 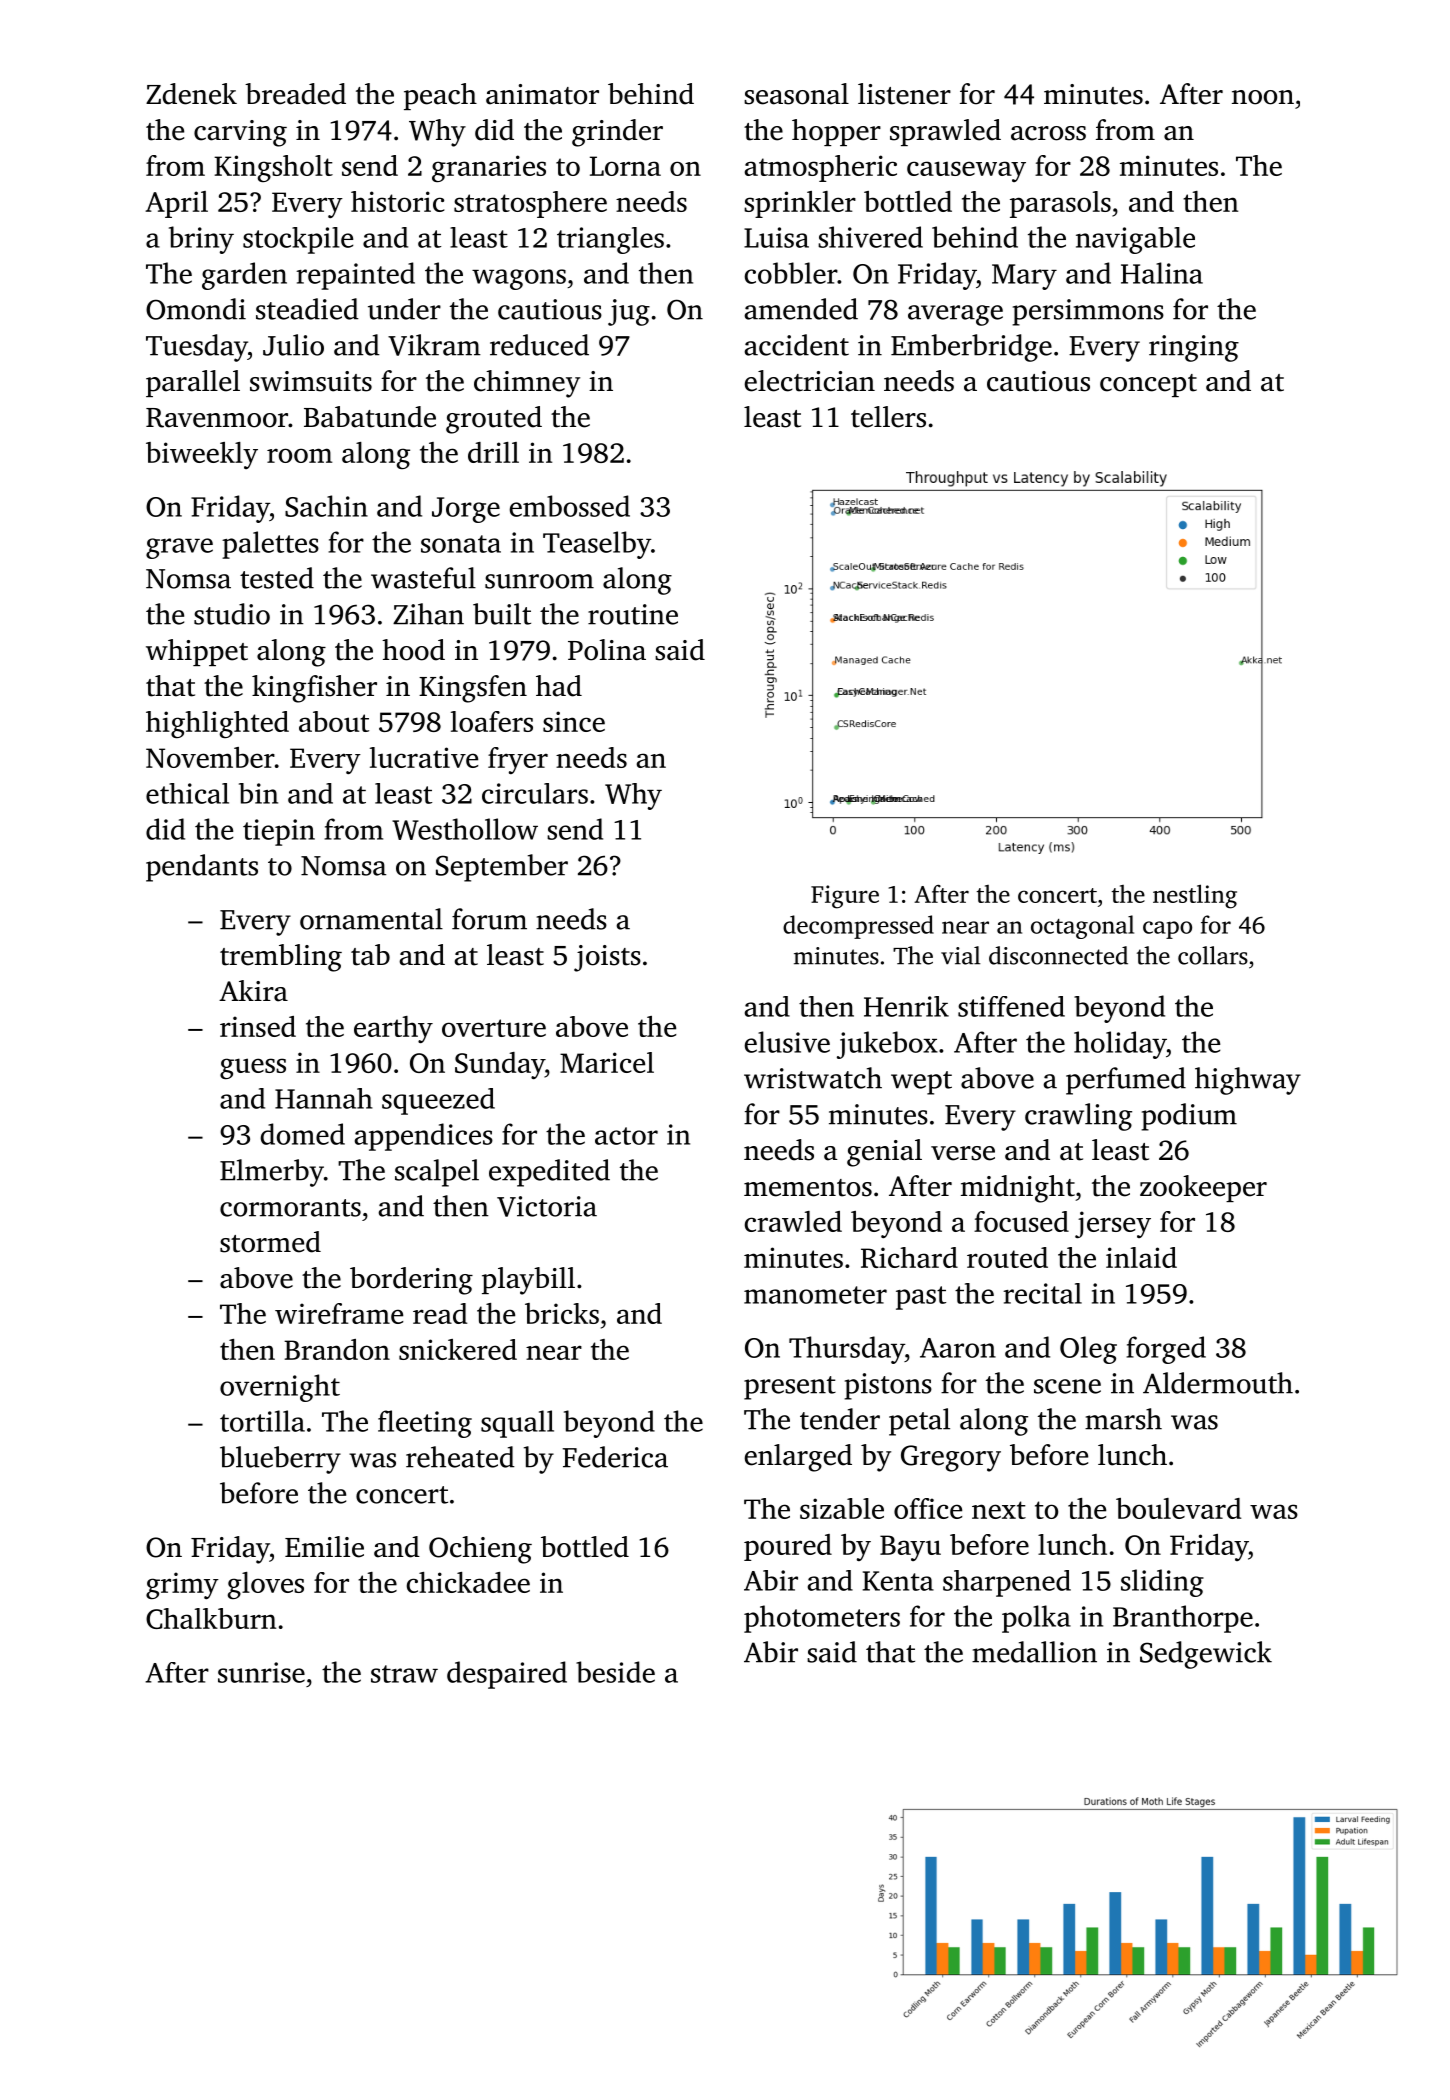 I want to click on boulevard, so click(x=1178, y=1508).
